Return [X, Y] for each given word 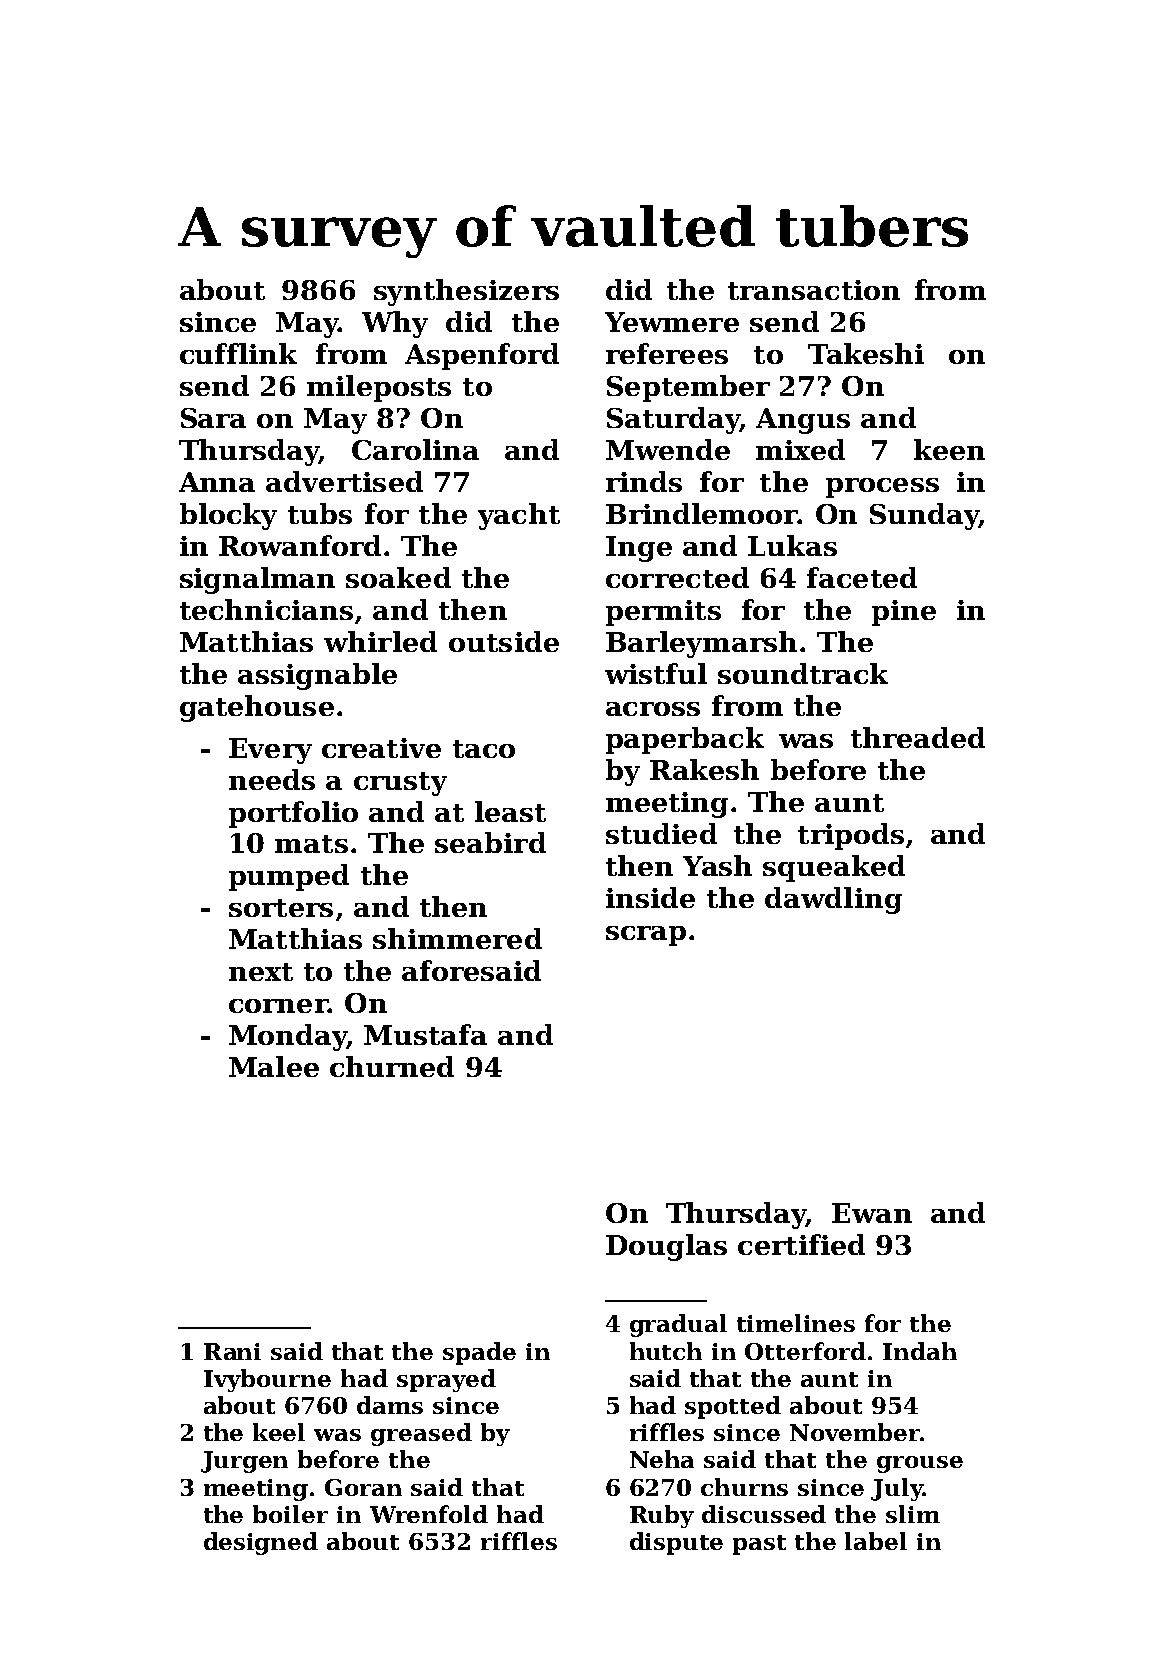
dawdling [833, 900]
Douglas [666, 1247]
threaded [918, 737]
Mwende [668, 449]
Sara [213, 418]
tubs [320, 513]
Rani [232, 1351]
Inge [639, 549]
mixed [800, 449]
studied [661, 833]
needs [272, 779]
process [882, 488]
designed [261, 1543]
